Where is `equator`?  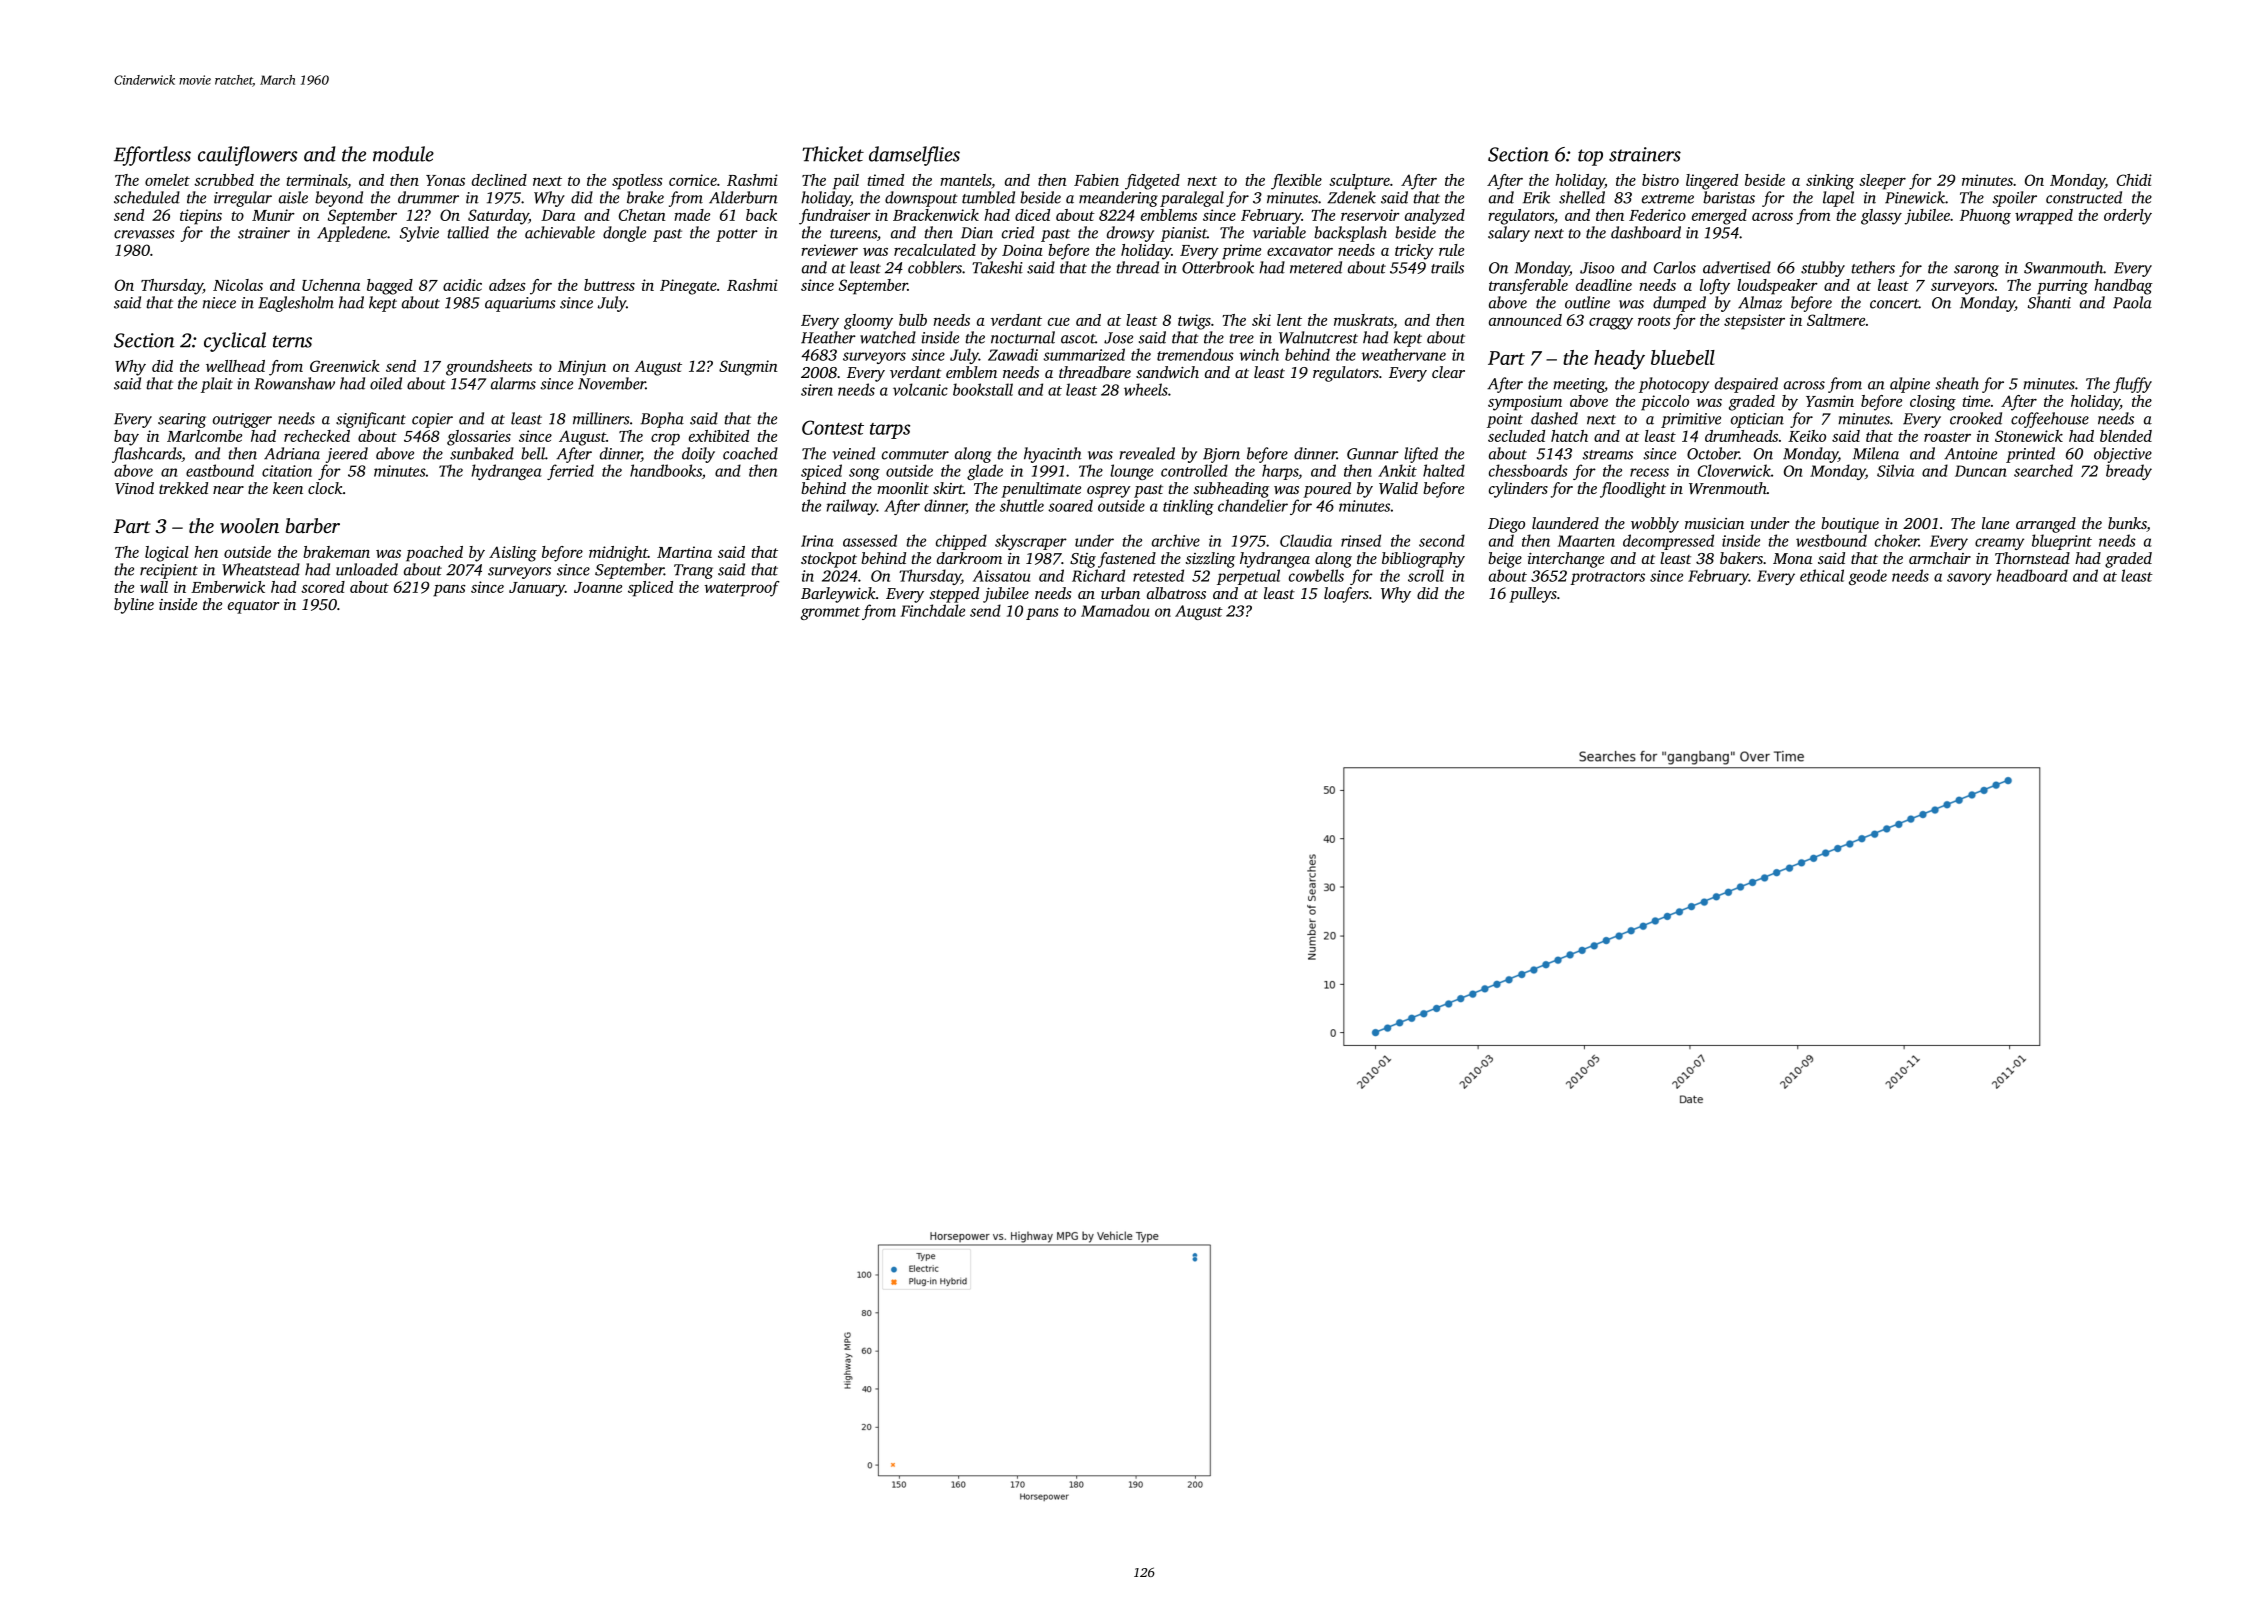
equator is located at coordinates (253, 607).
